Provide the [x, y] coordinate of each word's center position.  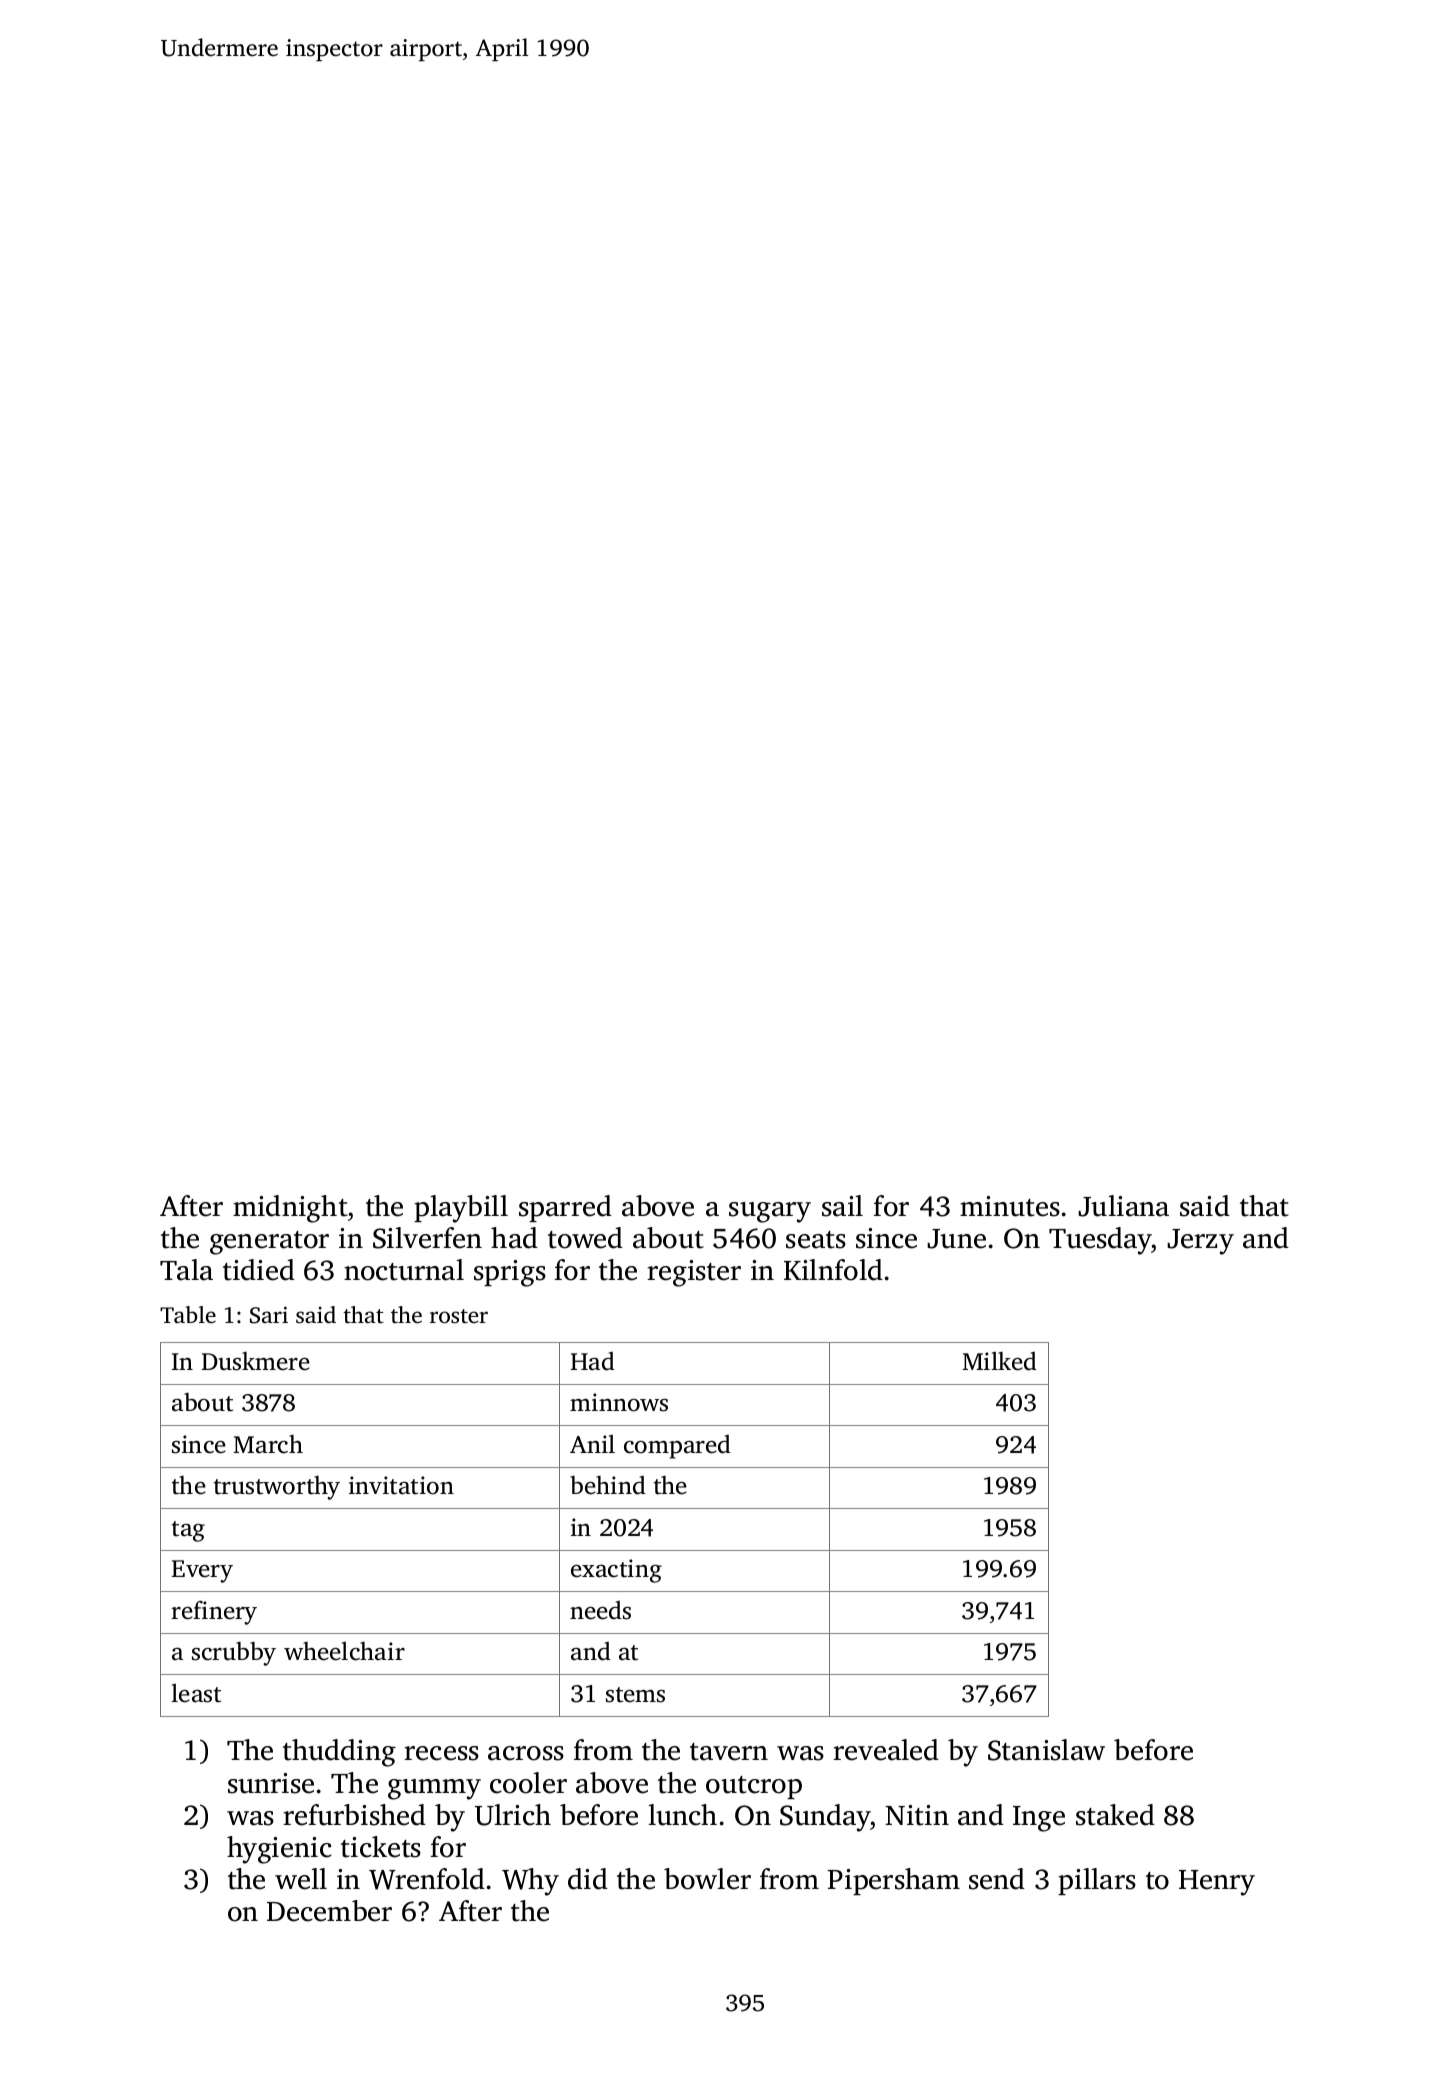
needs [600, 1610]
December [329, 1911]
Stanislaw [1046, 1750]
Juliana [1123, 1206]
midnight [290, 1209]
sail [842, 1206]
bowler [707, 1879]
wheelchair [344, 1651]
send [997, 1879]
